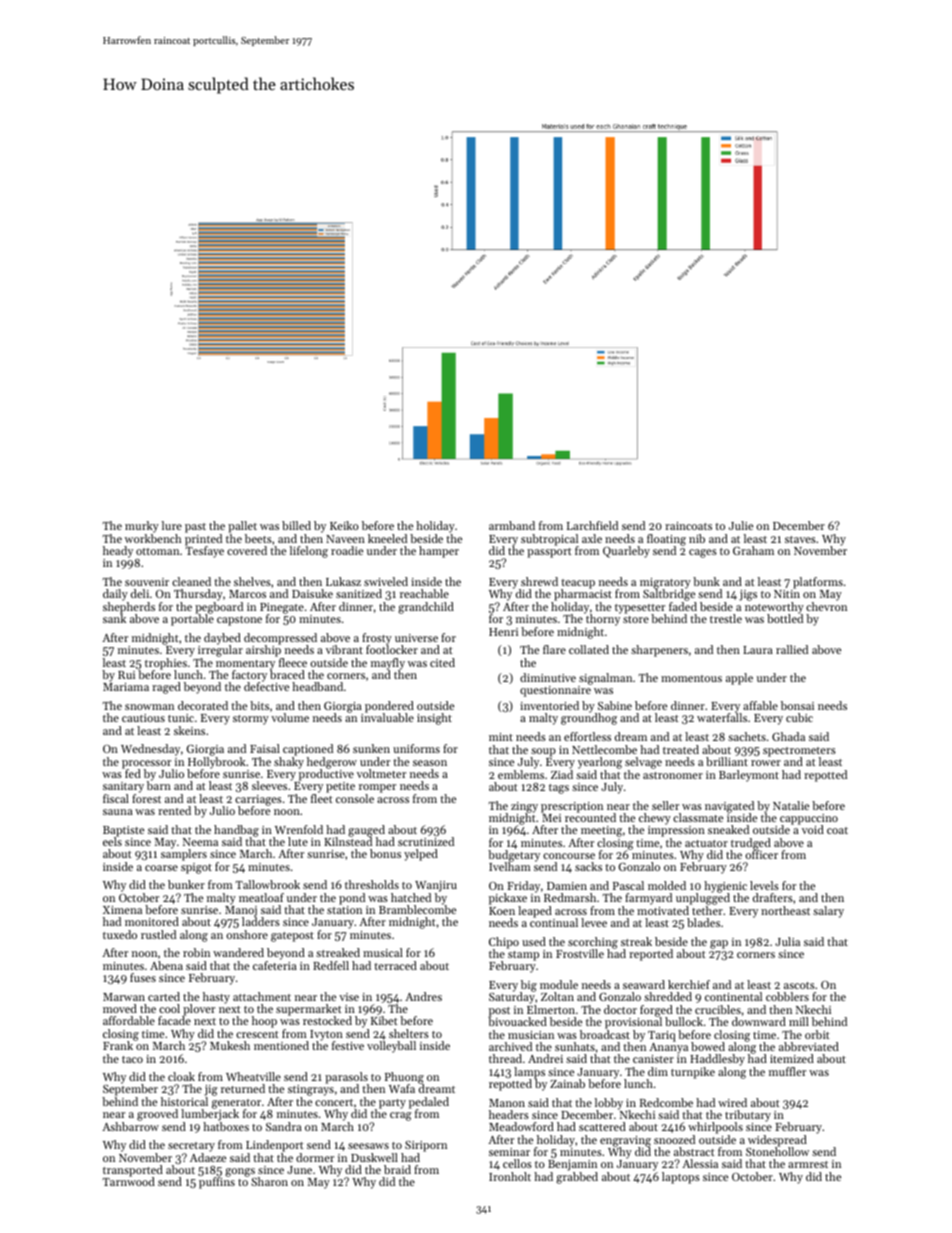 This page has height=1233, width=952. What do you see at coordinates (501, 737) in the page?
I see `mint` at bounding box center [501, 737].
